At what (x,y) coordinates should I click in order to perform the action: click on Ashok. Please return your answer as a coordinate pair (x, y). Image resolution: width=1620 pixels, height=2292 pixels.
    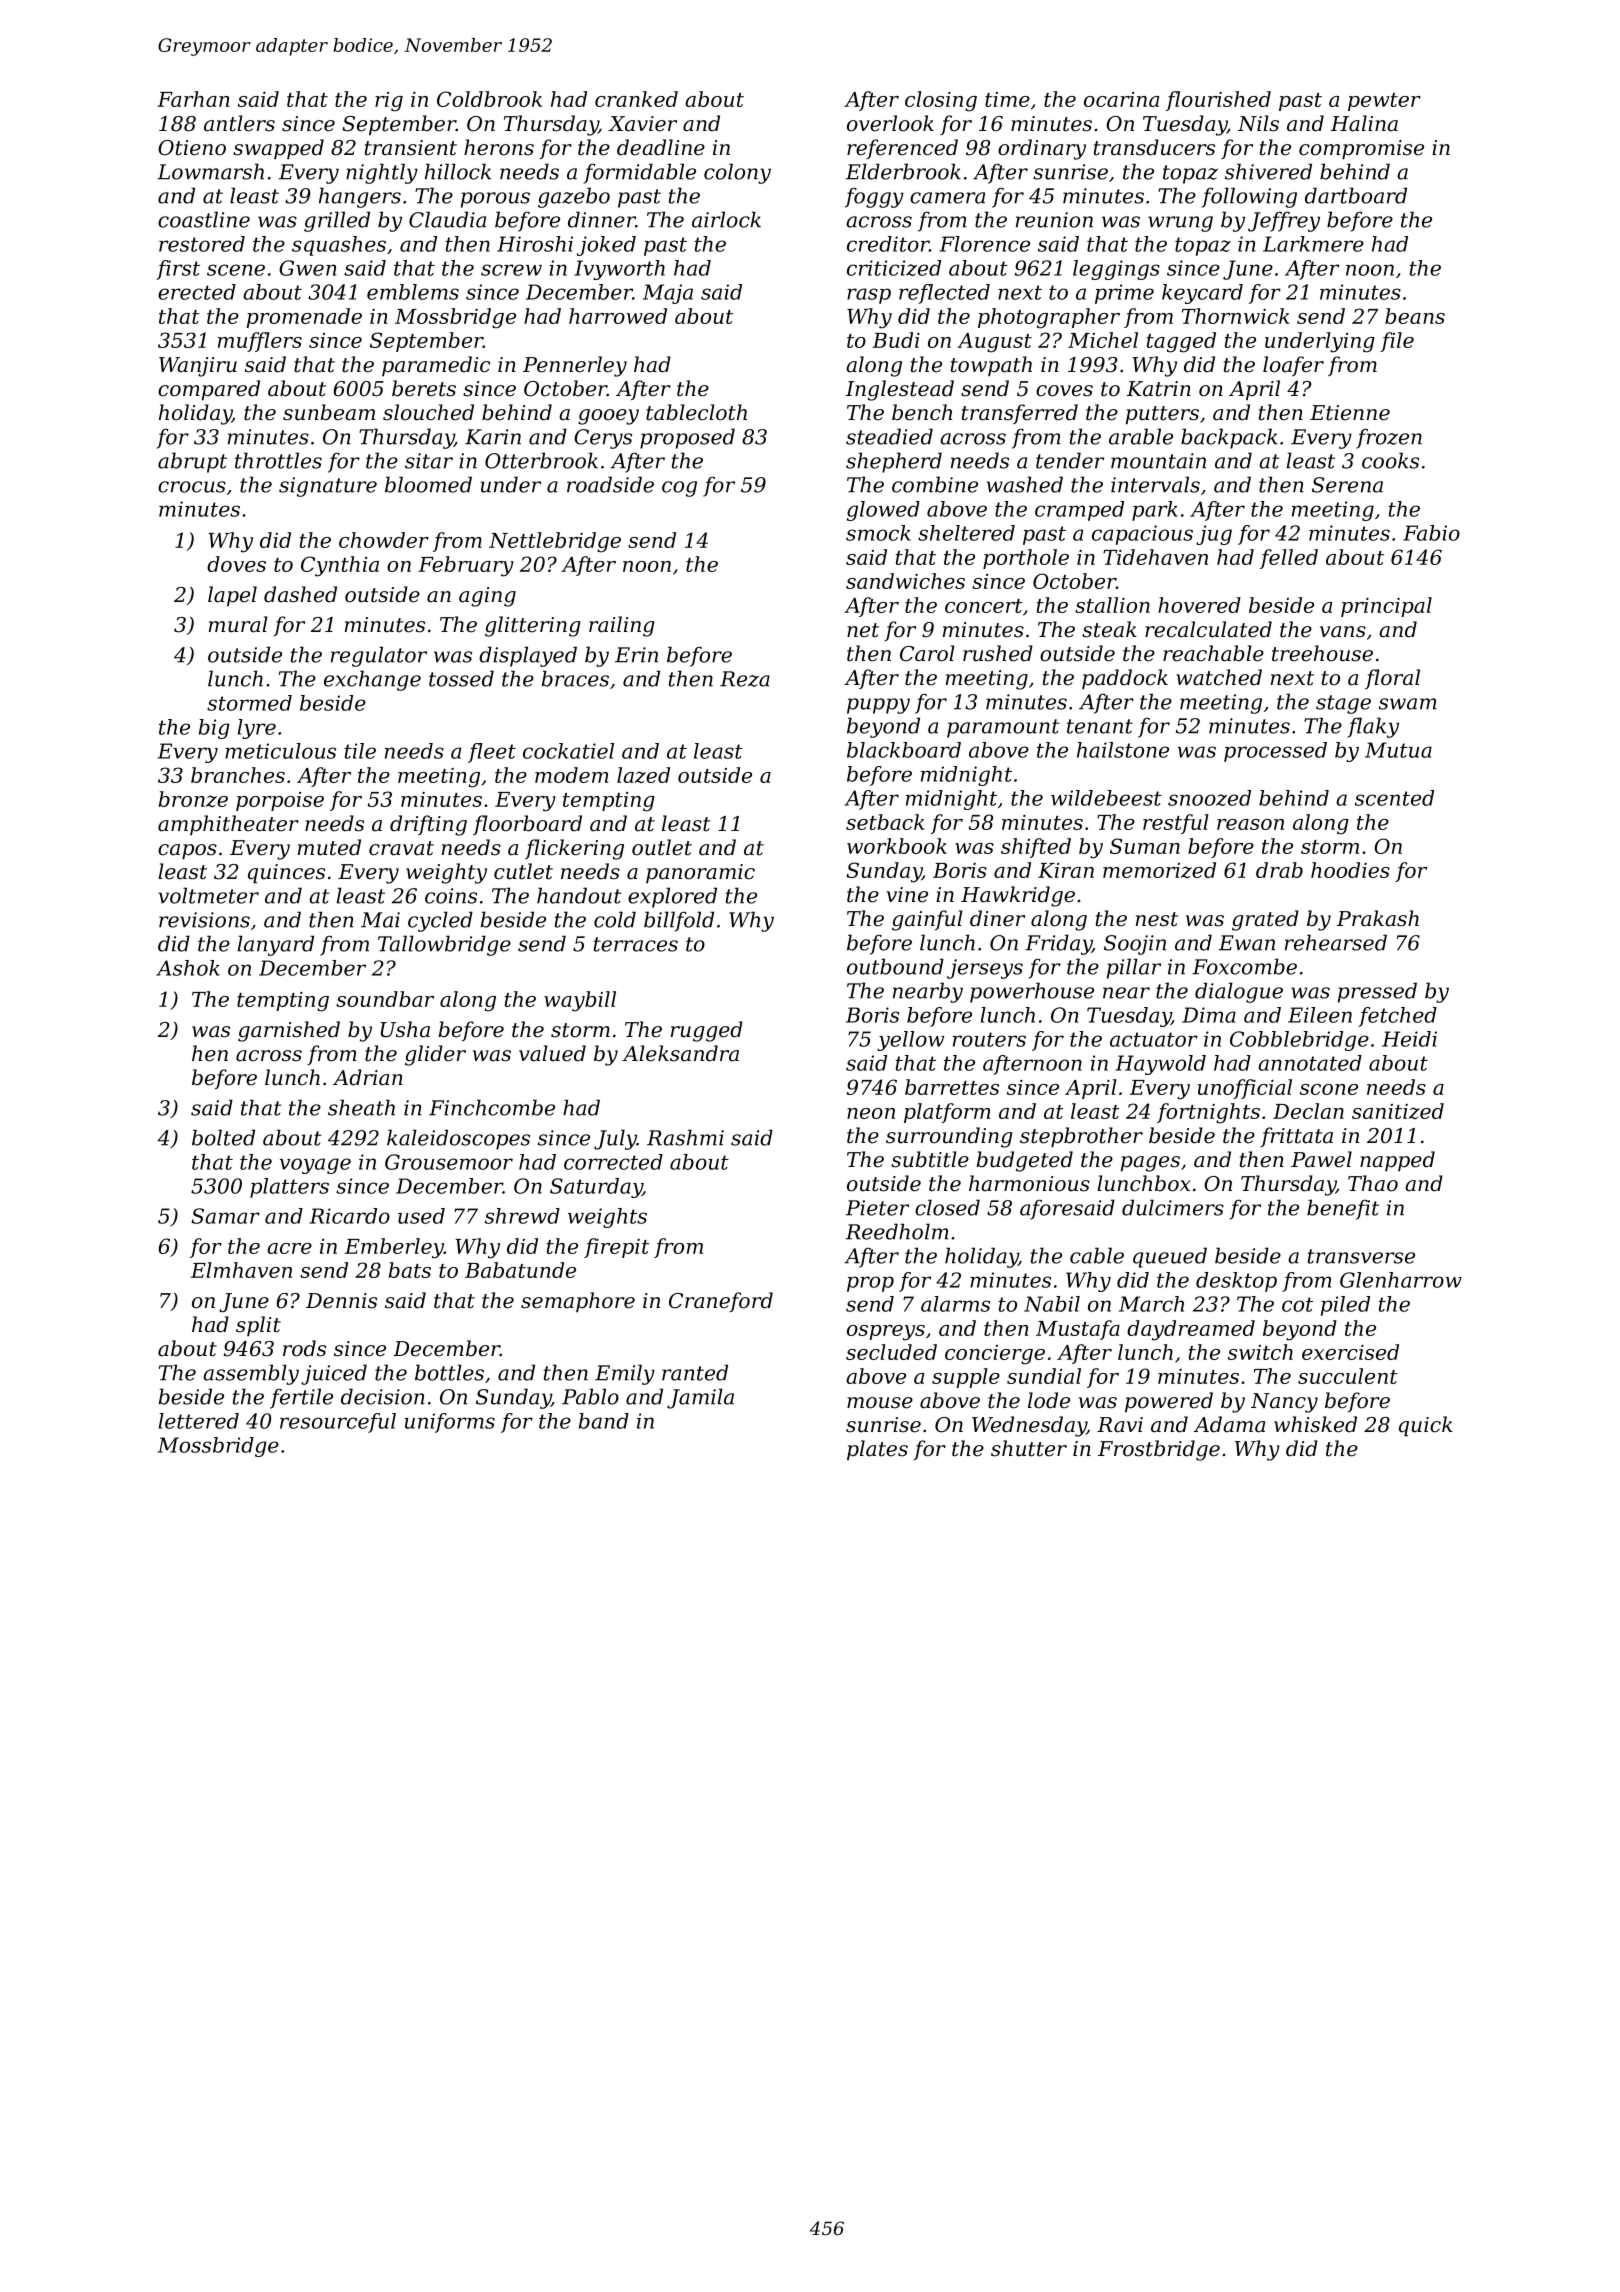
    Looking at the image, I should click on (188, 968).
